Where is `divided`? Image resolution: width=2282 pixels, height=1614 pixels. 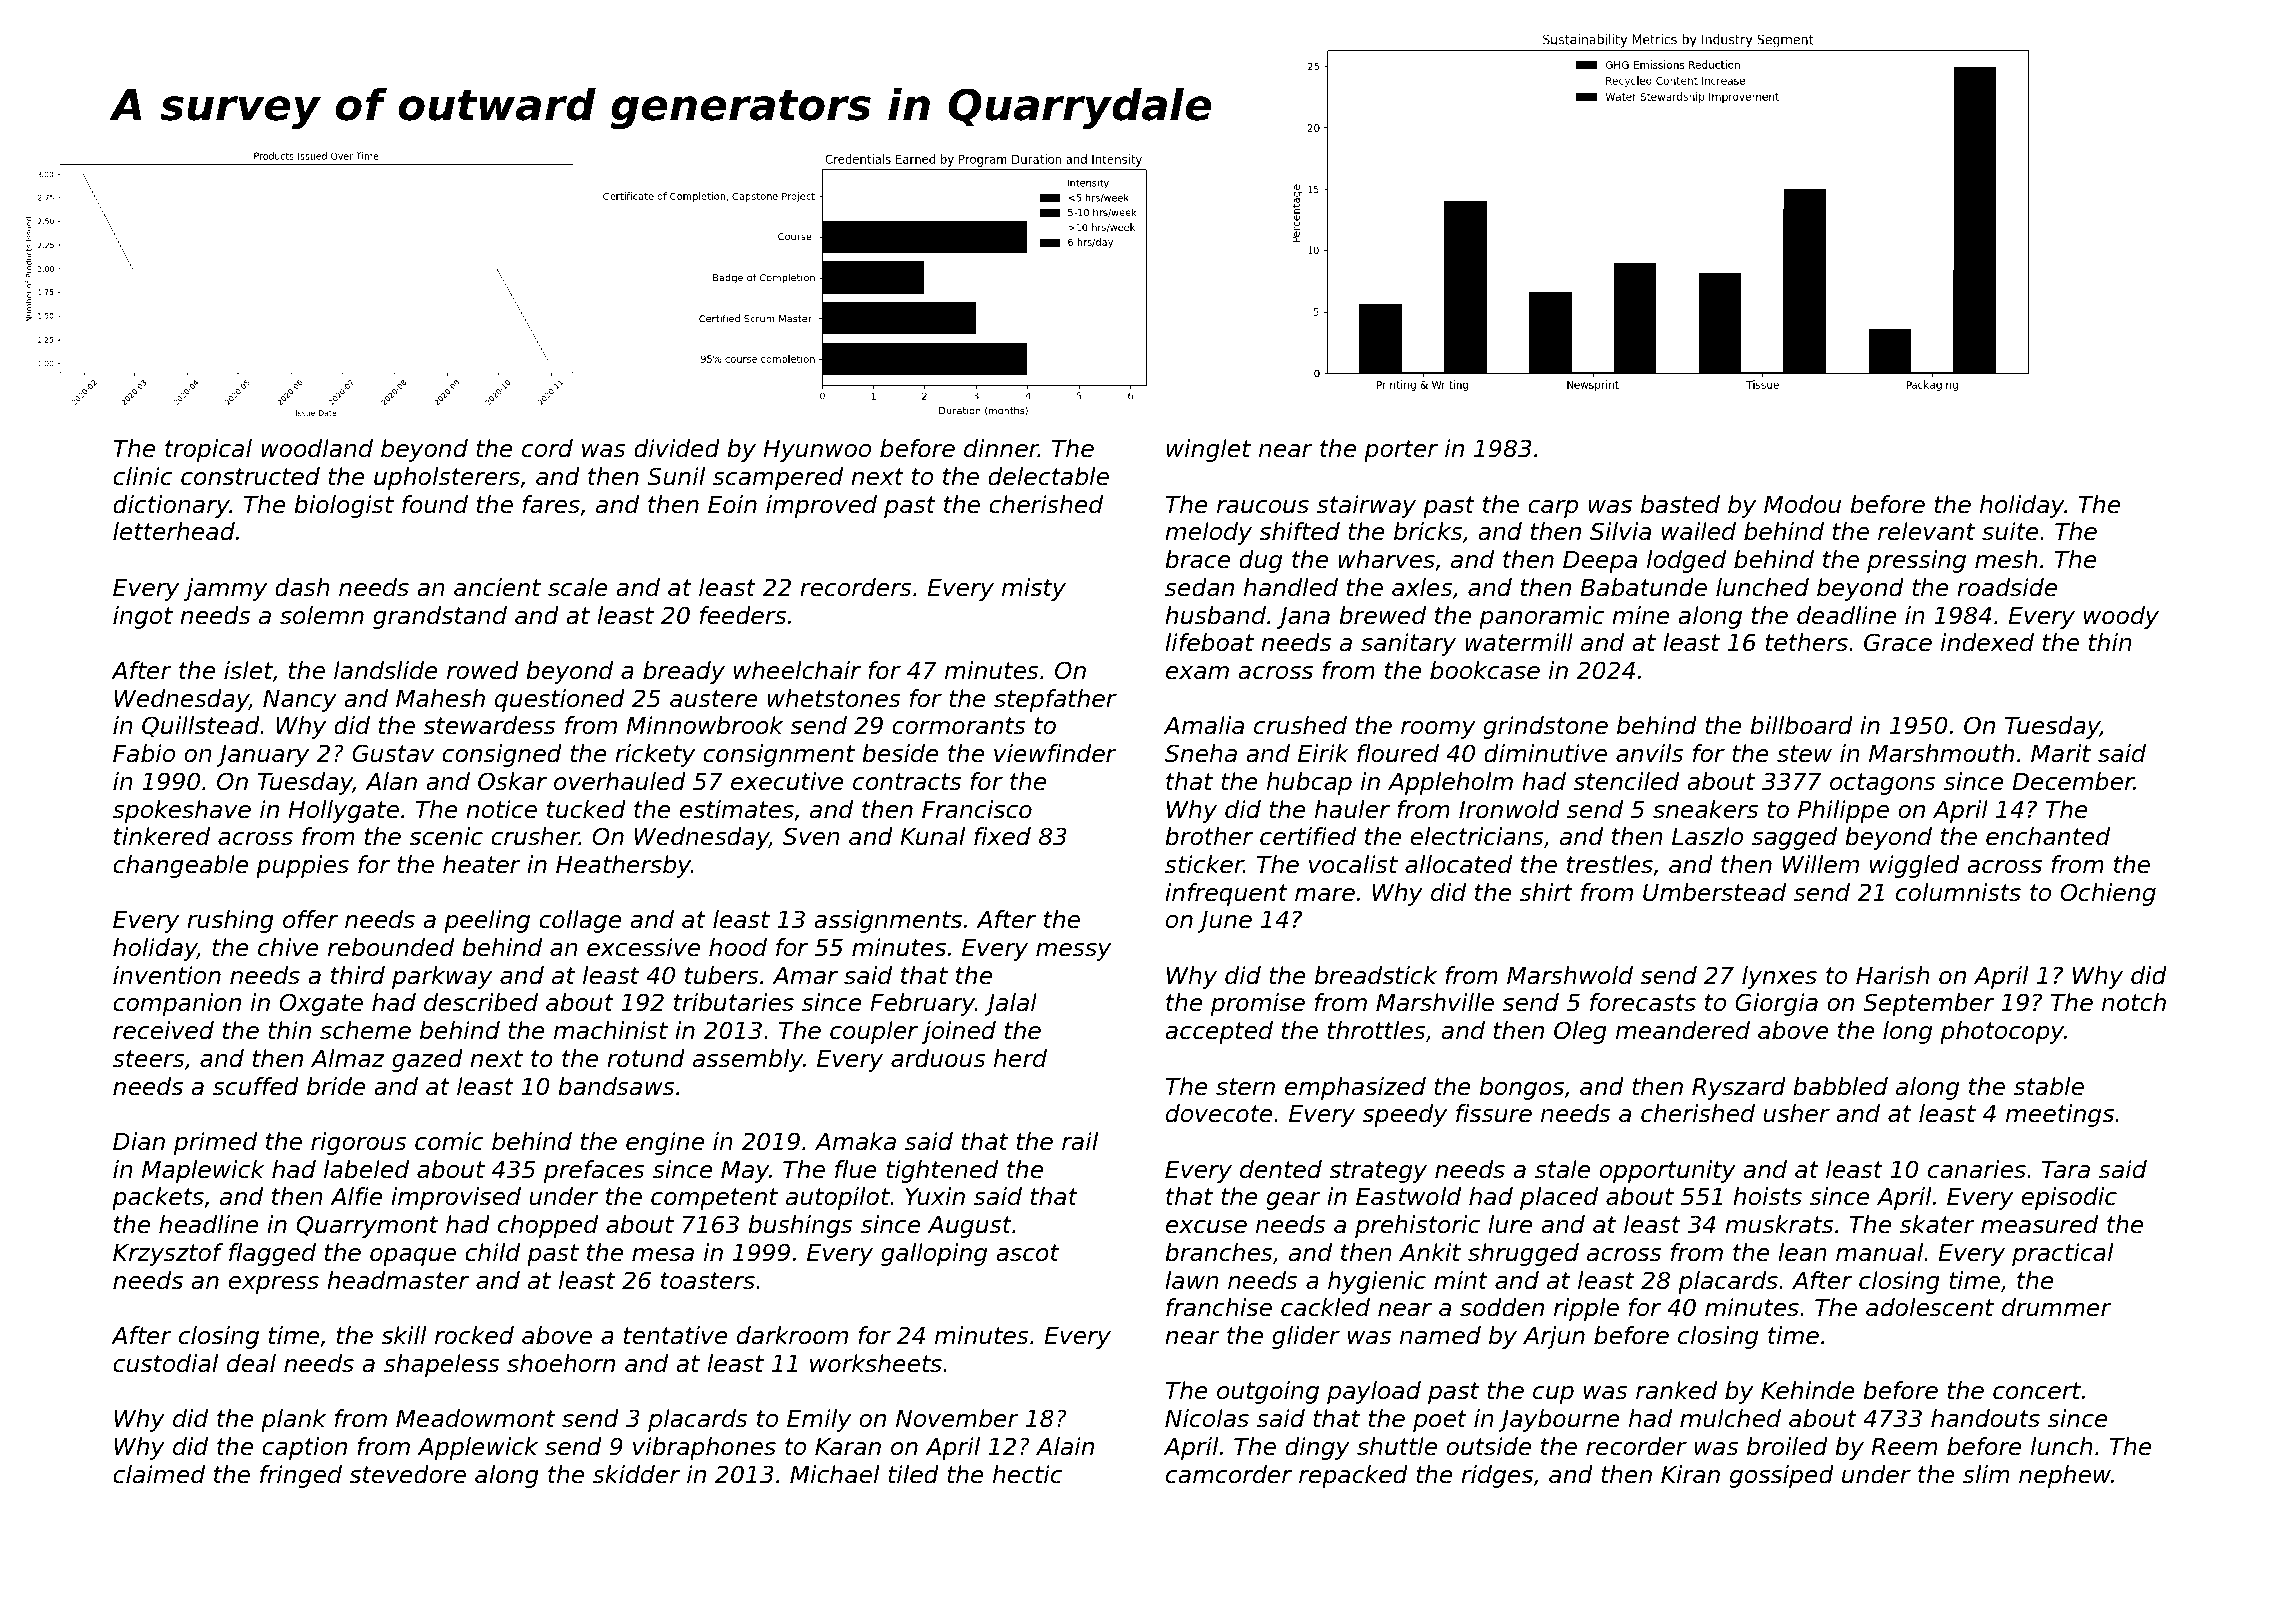 divided is located at coordinates (677, 448).
